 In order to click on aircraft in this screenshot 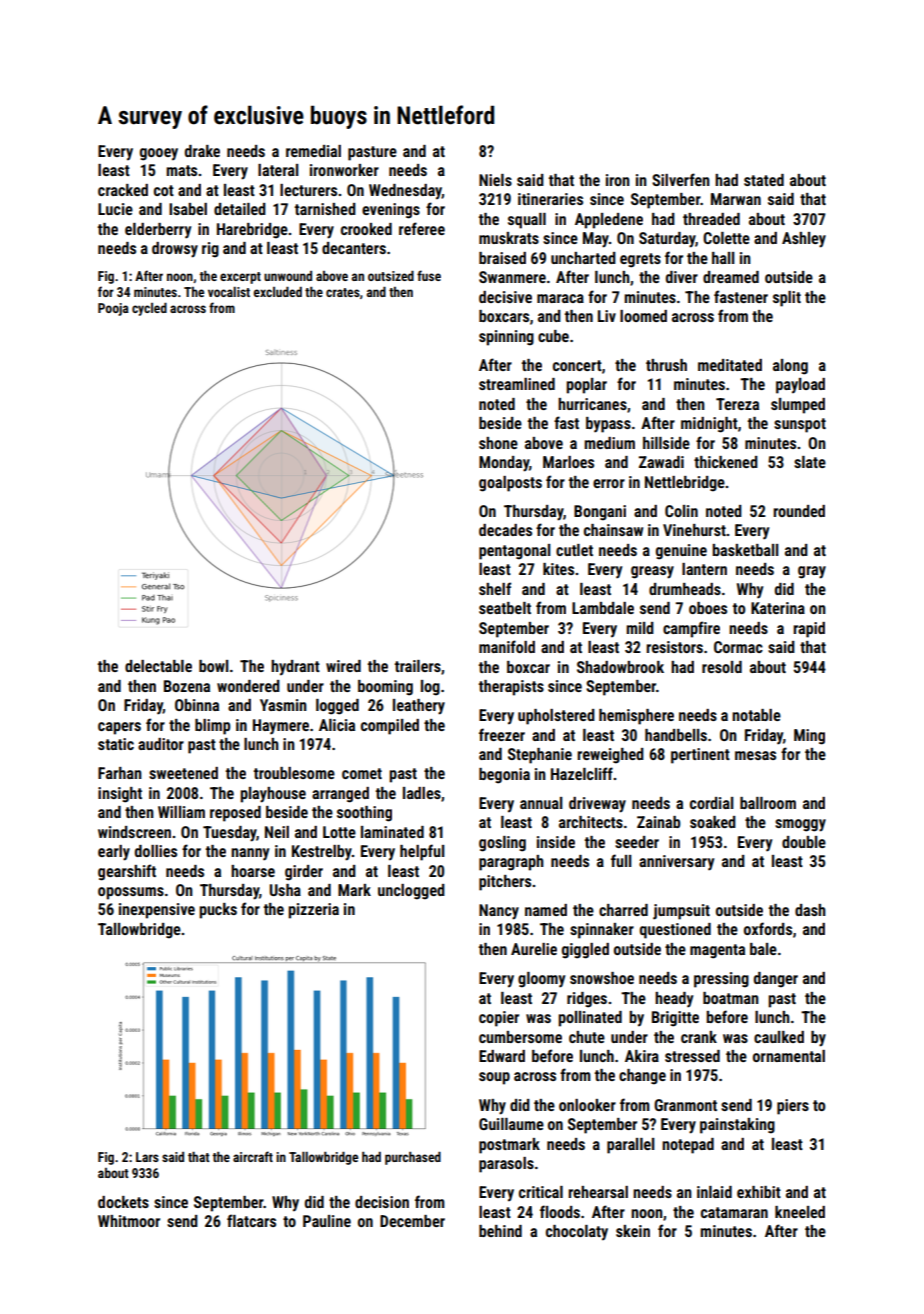, I will do `click(253, 1156)`.
